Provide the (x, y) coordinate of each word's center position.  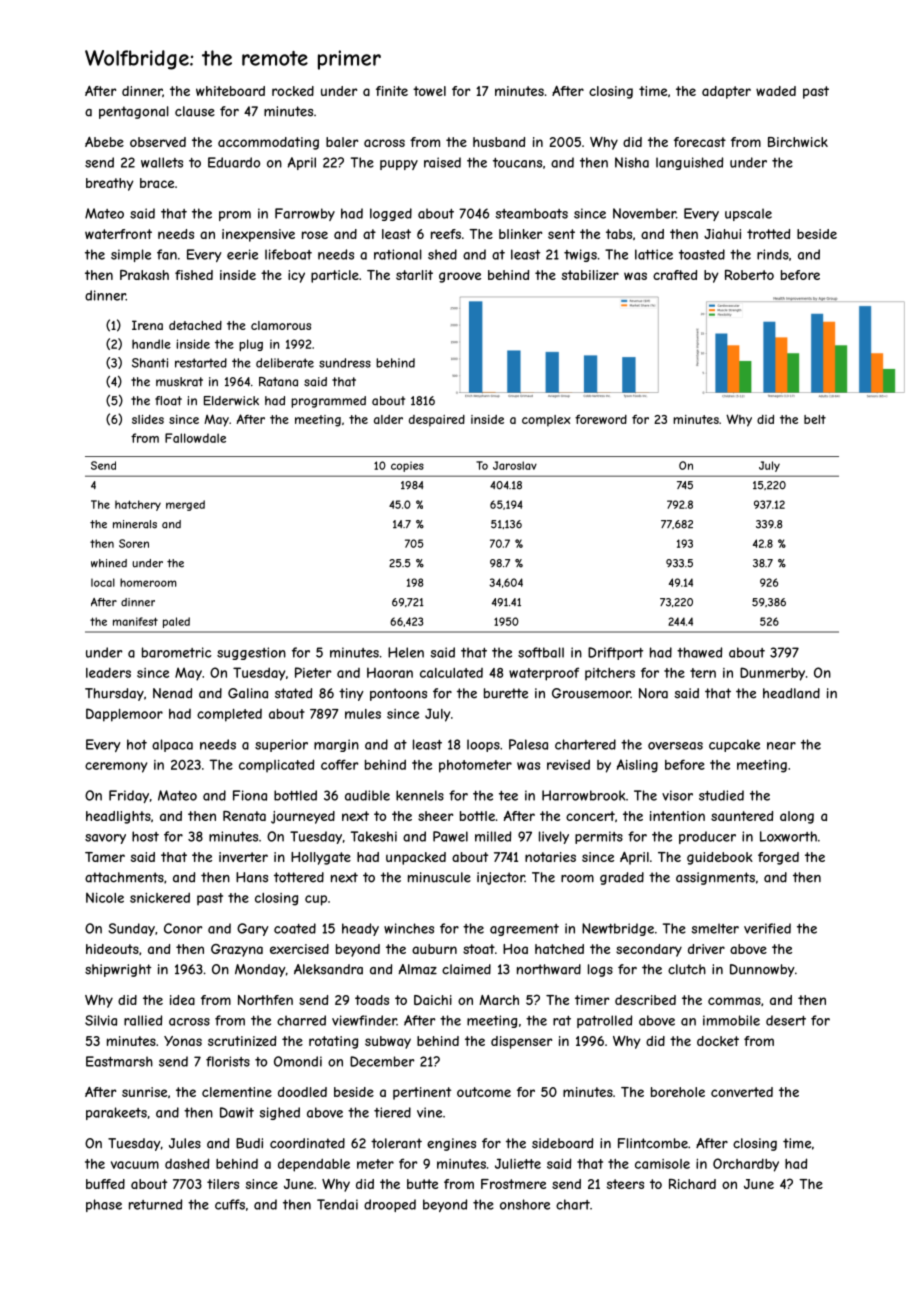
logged (391, 214)
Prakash (144, 275)
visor (677, 795)
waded (776, 91)
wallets (162, 162)
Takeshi (374, 836)
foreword (601, 419)
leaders (108, 672)
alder (388, 419)
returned (155, 1204)
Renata (244, 816)
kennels (420, 795)
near (781, 746)
